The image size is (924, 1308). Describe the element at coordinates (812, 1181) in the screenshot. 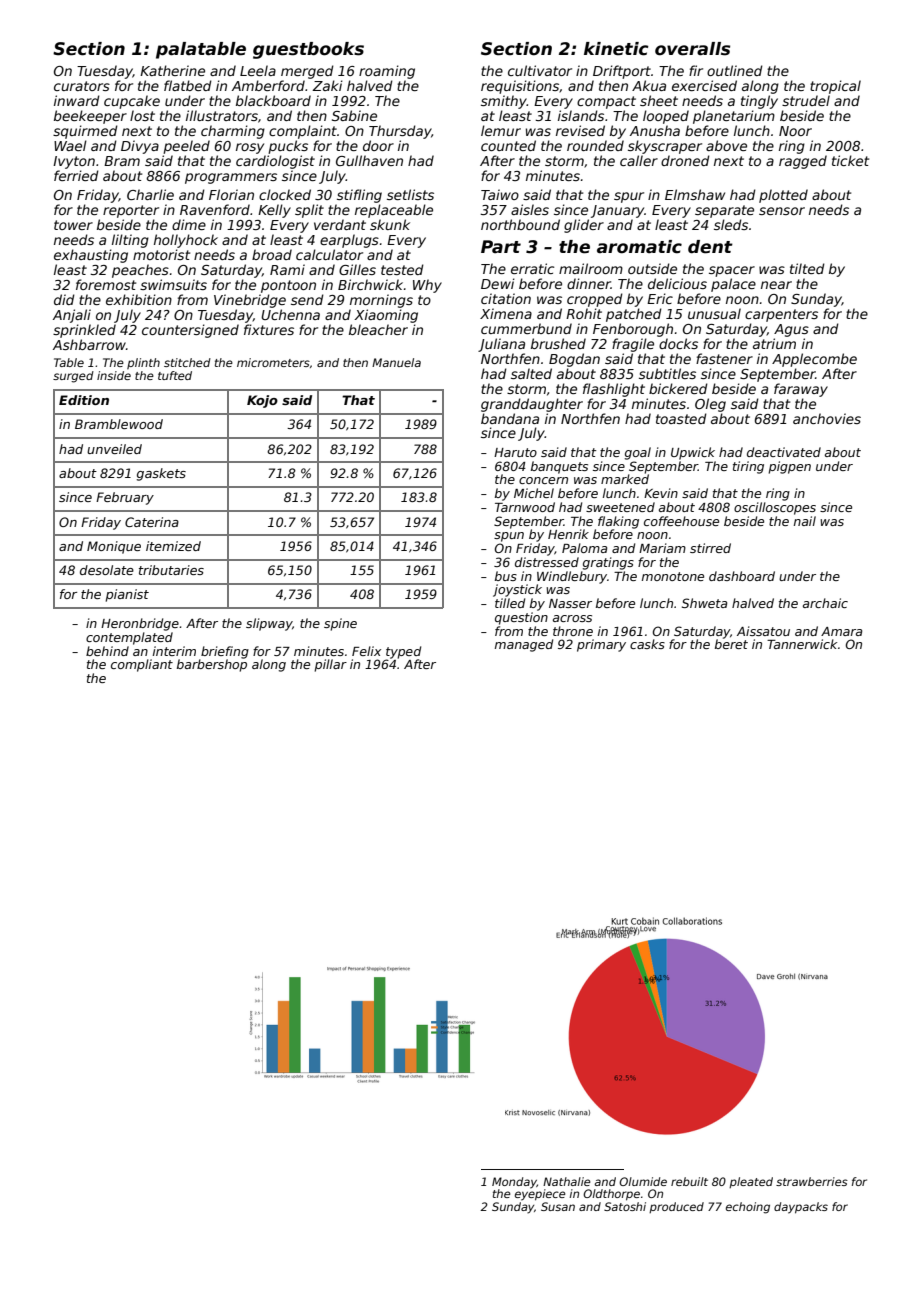

I see `strawberries` at that location.
